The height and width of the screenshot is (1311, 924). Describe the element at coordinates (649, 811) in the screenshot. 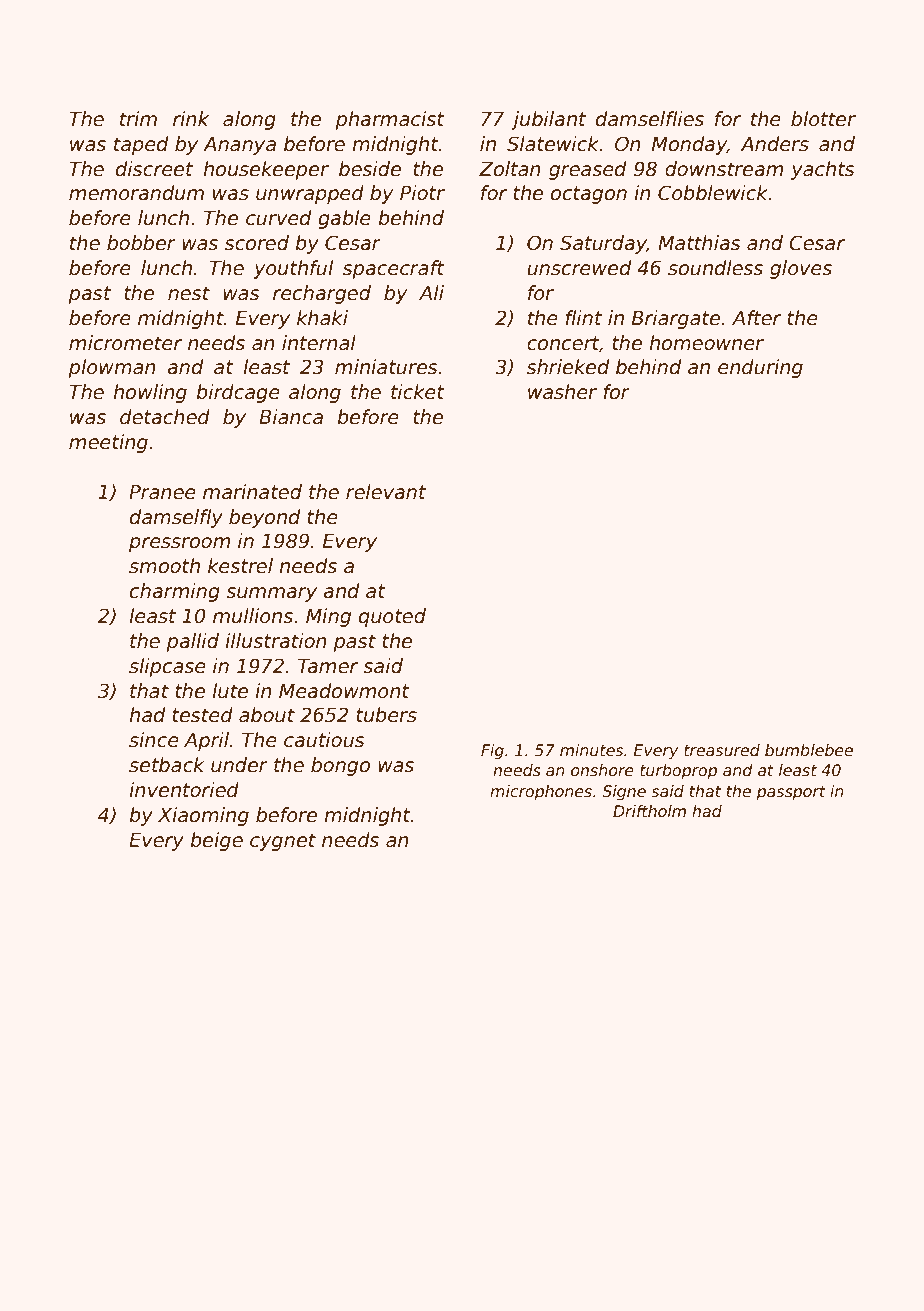

I see `Driftholm` at that location.
